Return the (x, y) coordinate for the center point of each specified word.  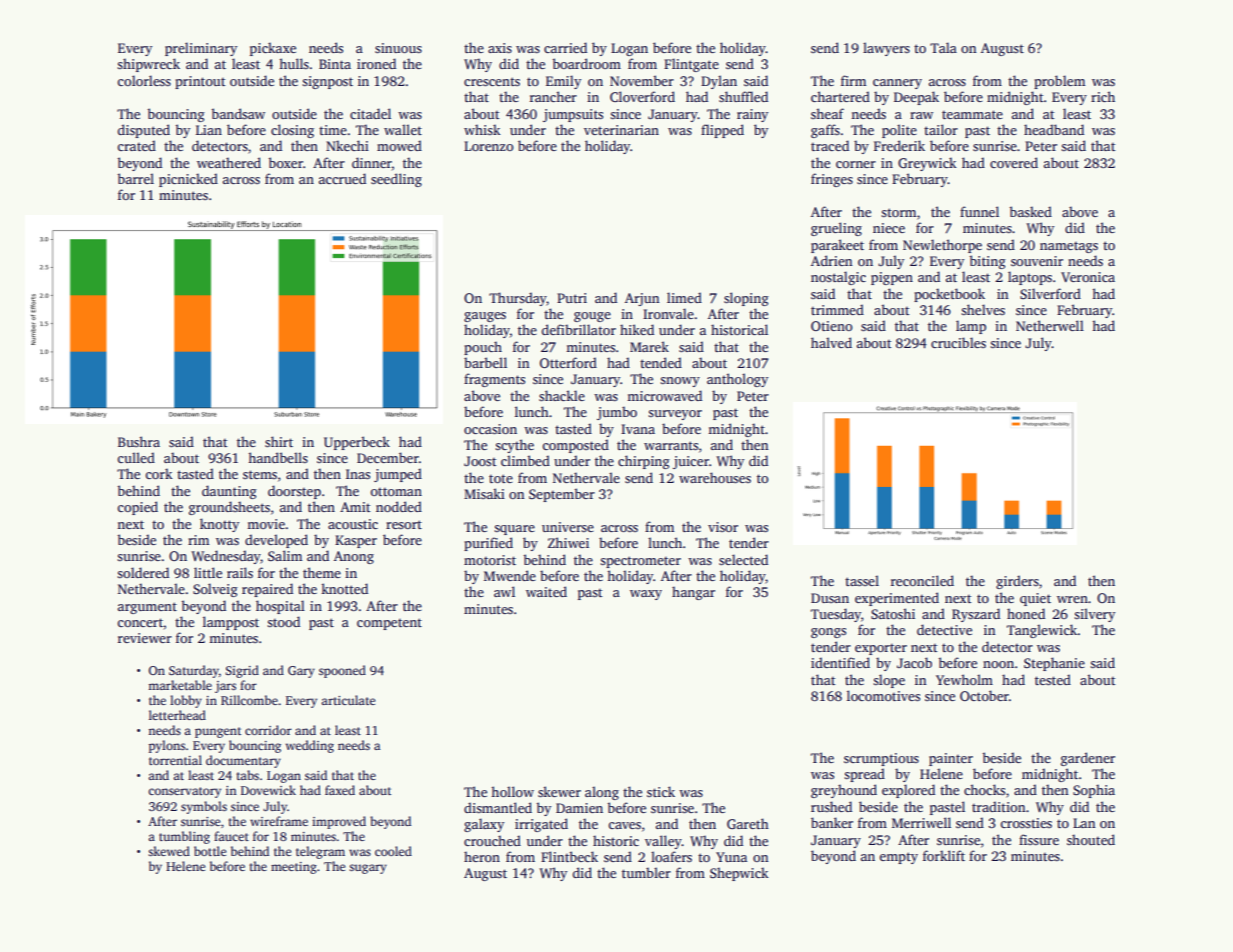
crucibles (958, 342)
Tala (943, 47)
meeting (294, 868)
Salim (285, 555)
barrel (135, 178)
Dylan (719, 82)
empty (899, 858)
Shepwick (739, 874)
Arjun (642, 299)
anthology (737, 380)
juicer (691, 462)
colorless (144, 80)
